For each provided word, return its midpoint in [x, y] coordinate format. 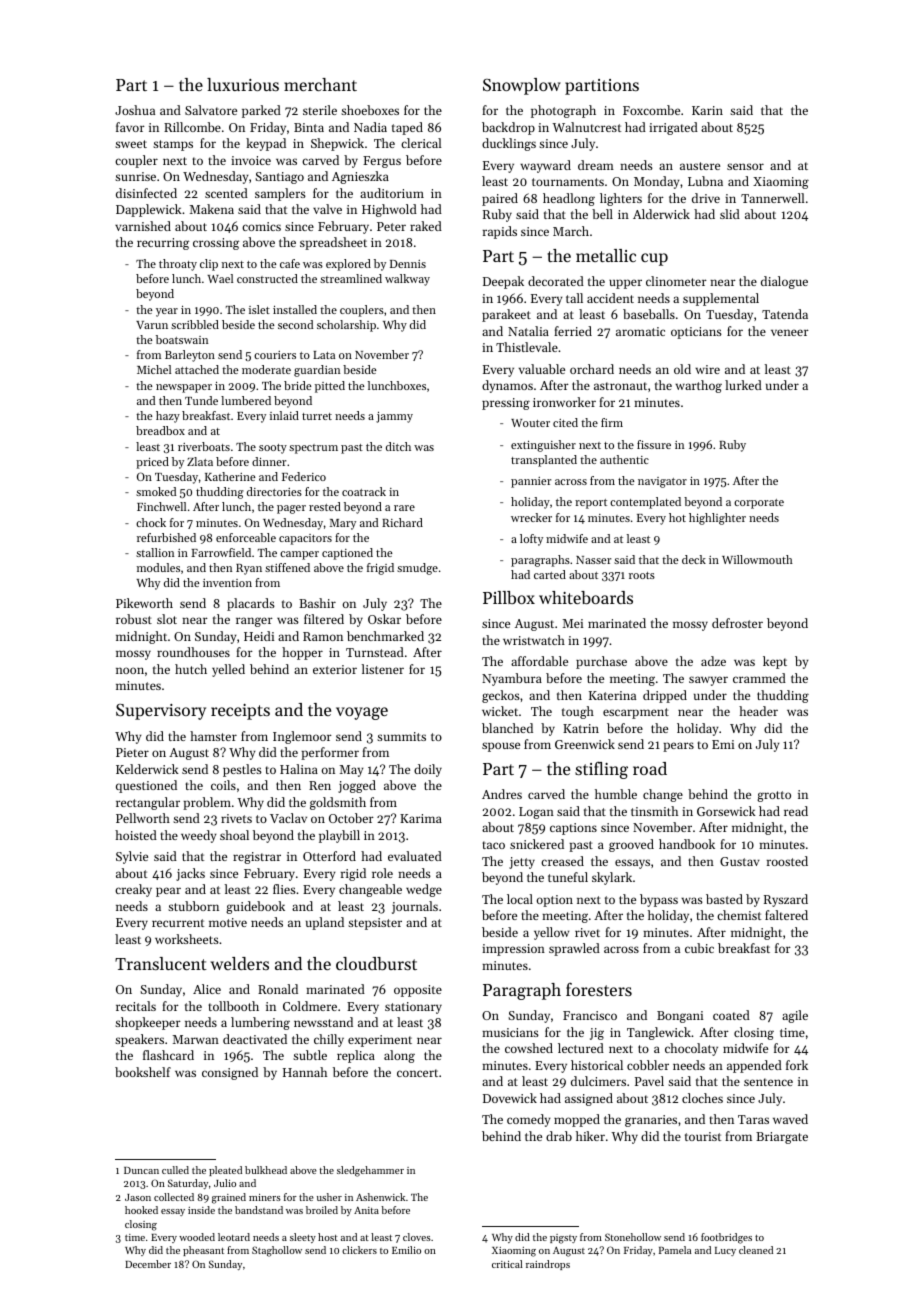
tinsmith [654, 811]
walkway [407, 280]
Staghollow [277, 1251]
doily [428, 770]
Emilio [406, 1250]
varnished [143, 226]
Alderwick [661, 214]
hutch [191, 669]
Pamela [675, 1250]
